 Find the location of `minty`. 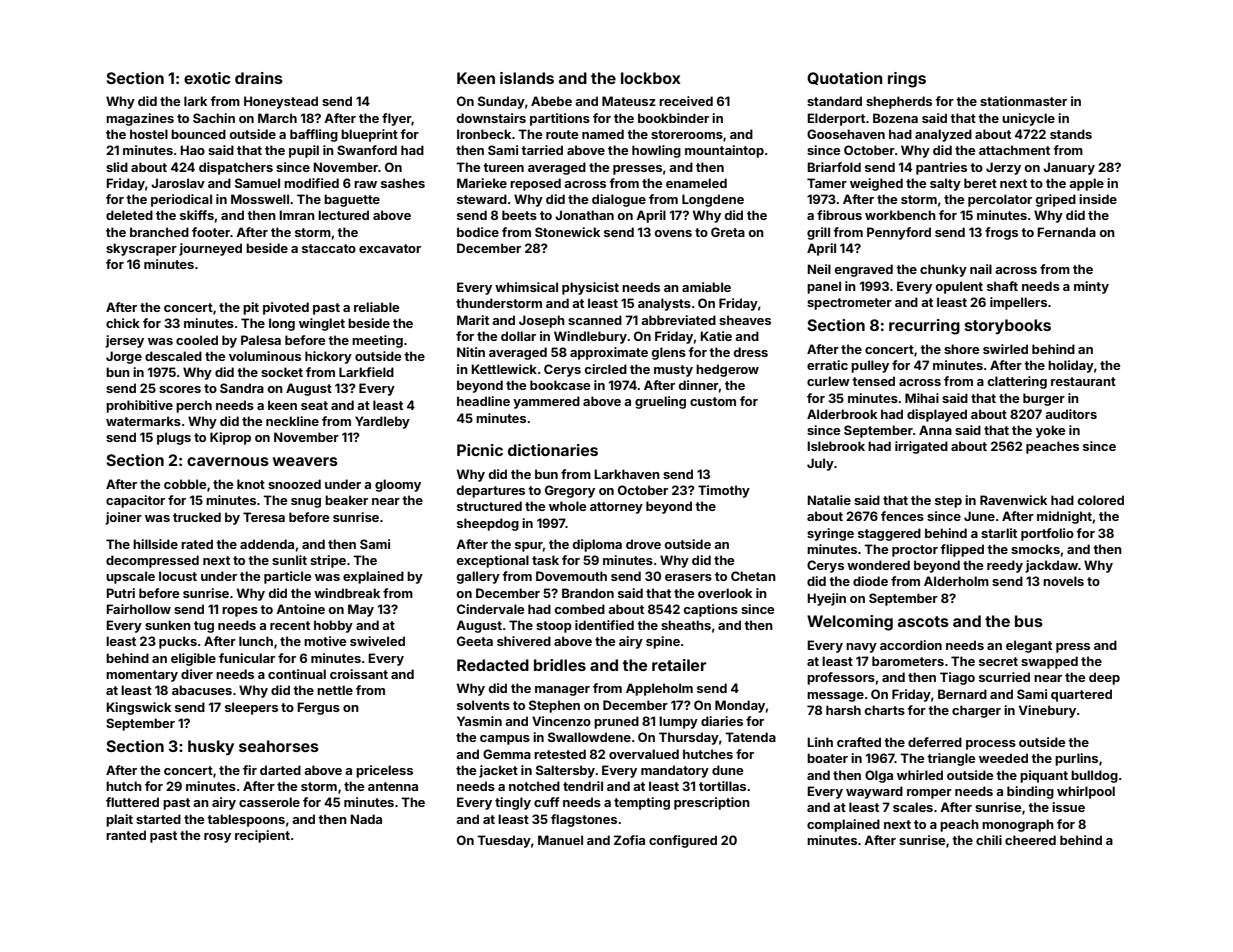

minty is located at coordinates (1091, 287).
